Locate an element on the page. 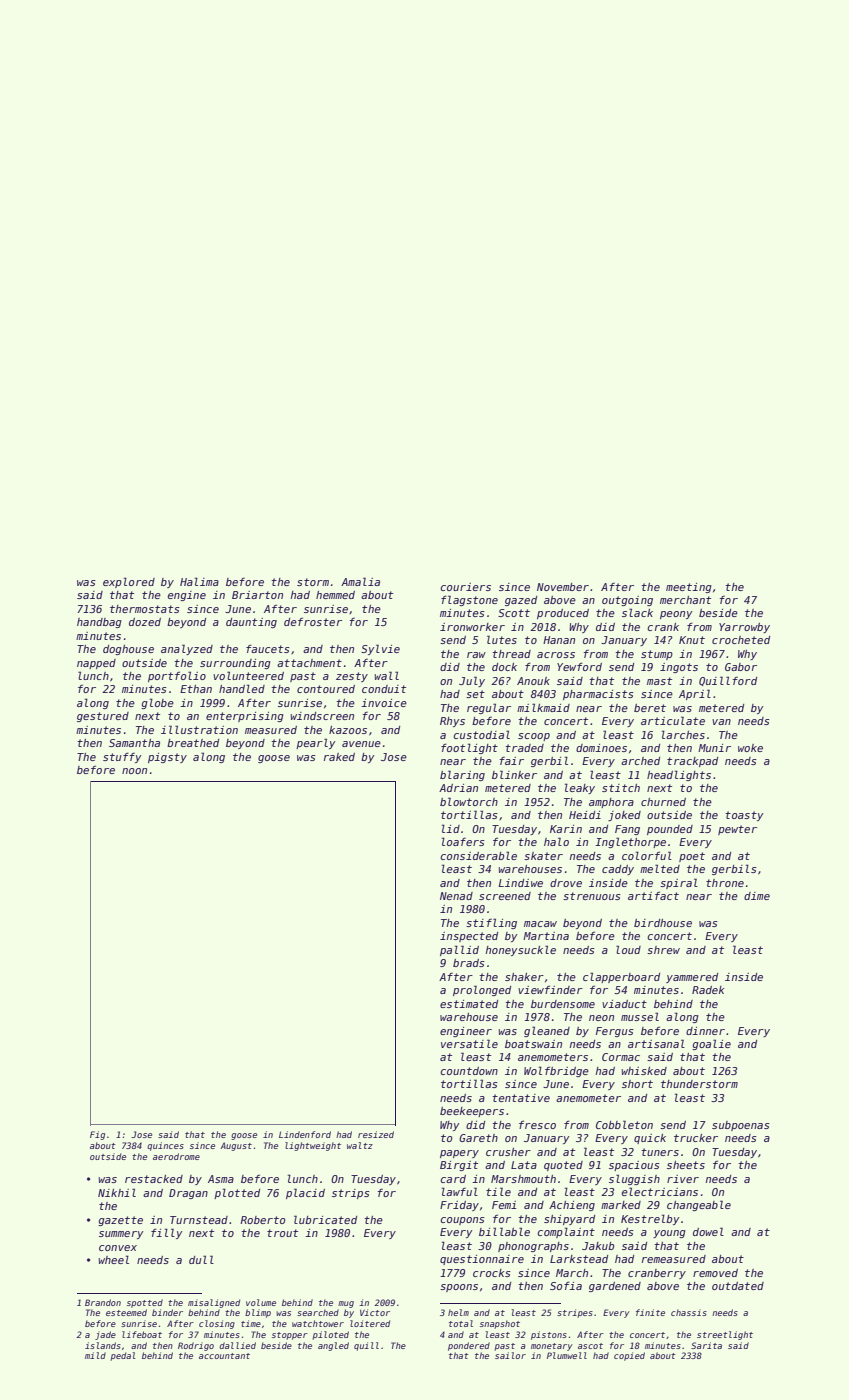  Fig is located at coordinates (97, 1135).
